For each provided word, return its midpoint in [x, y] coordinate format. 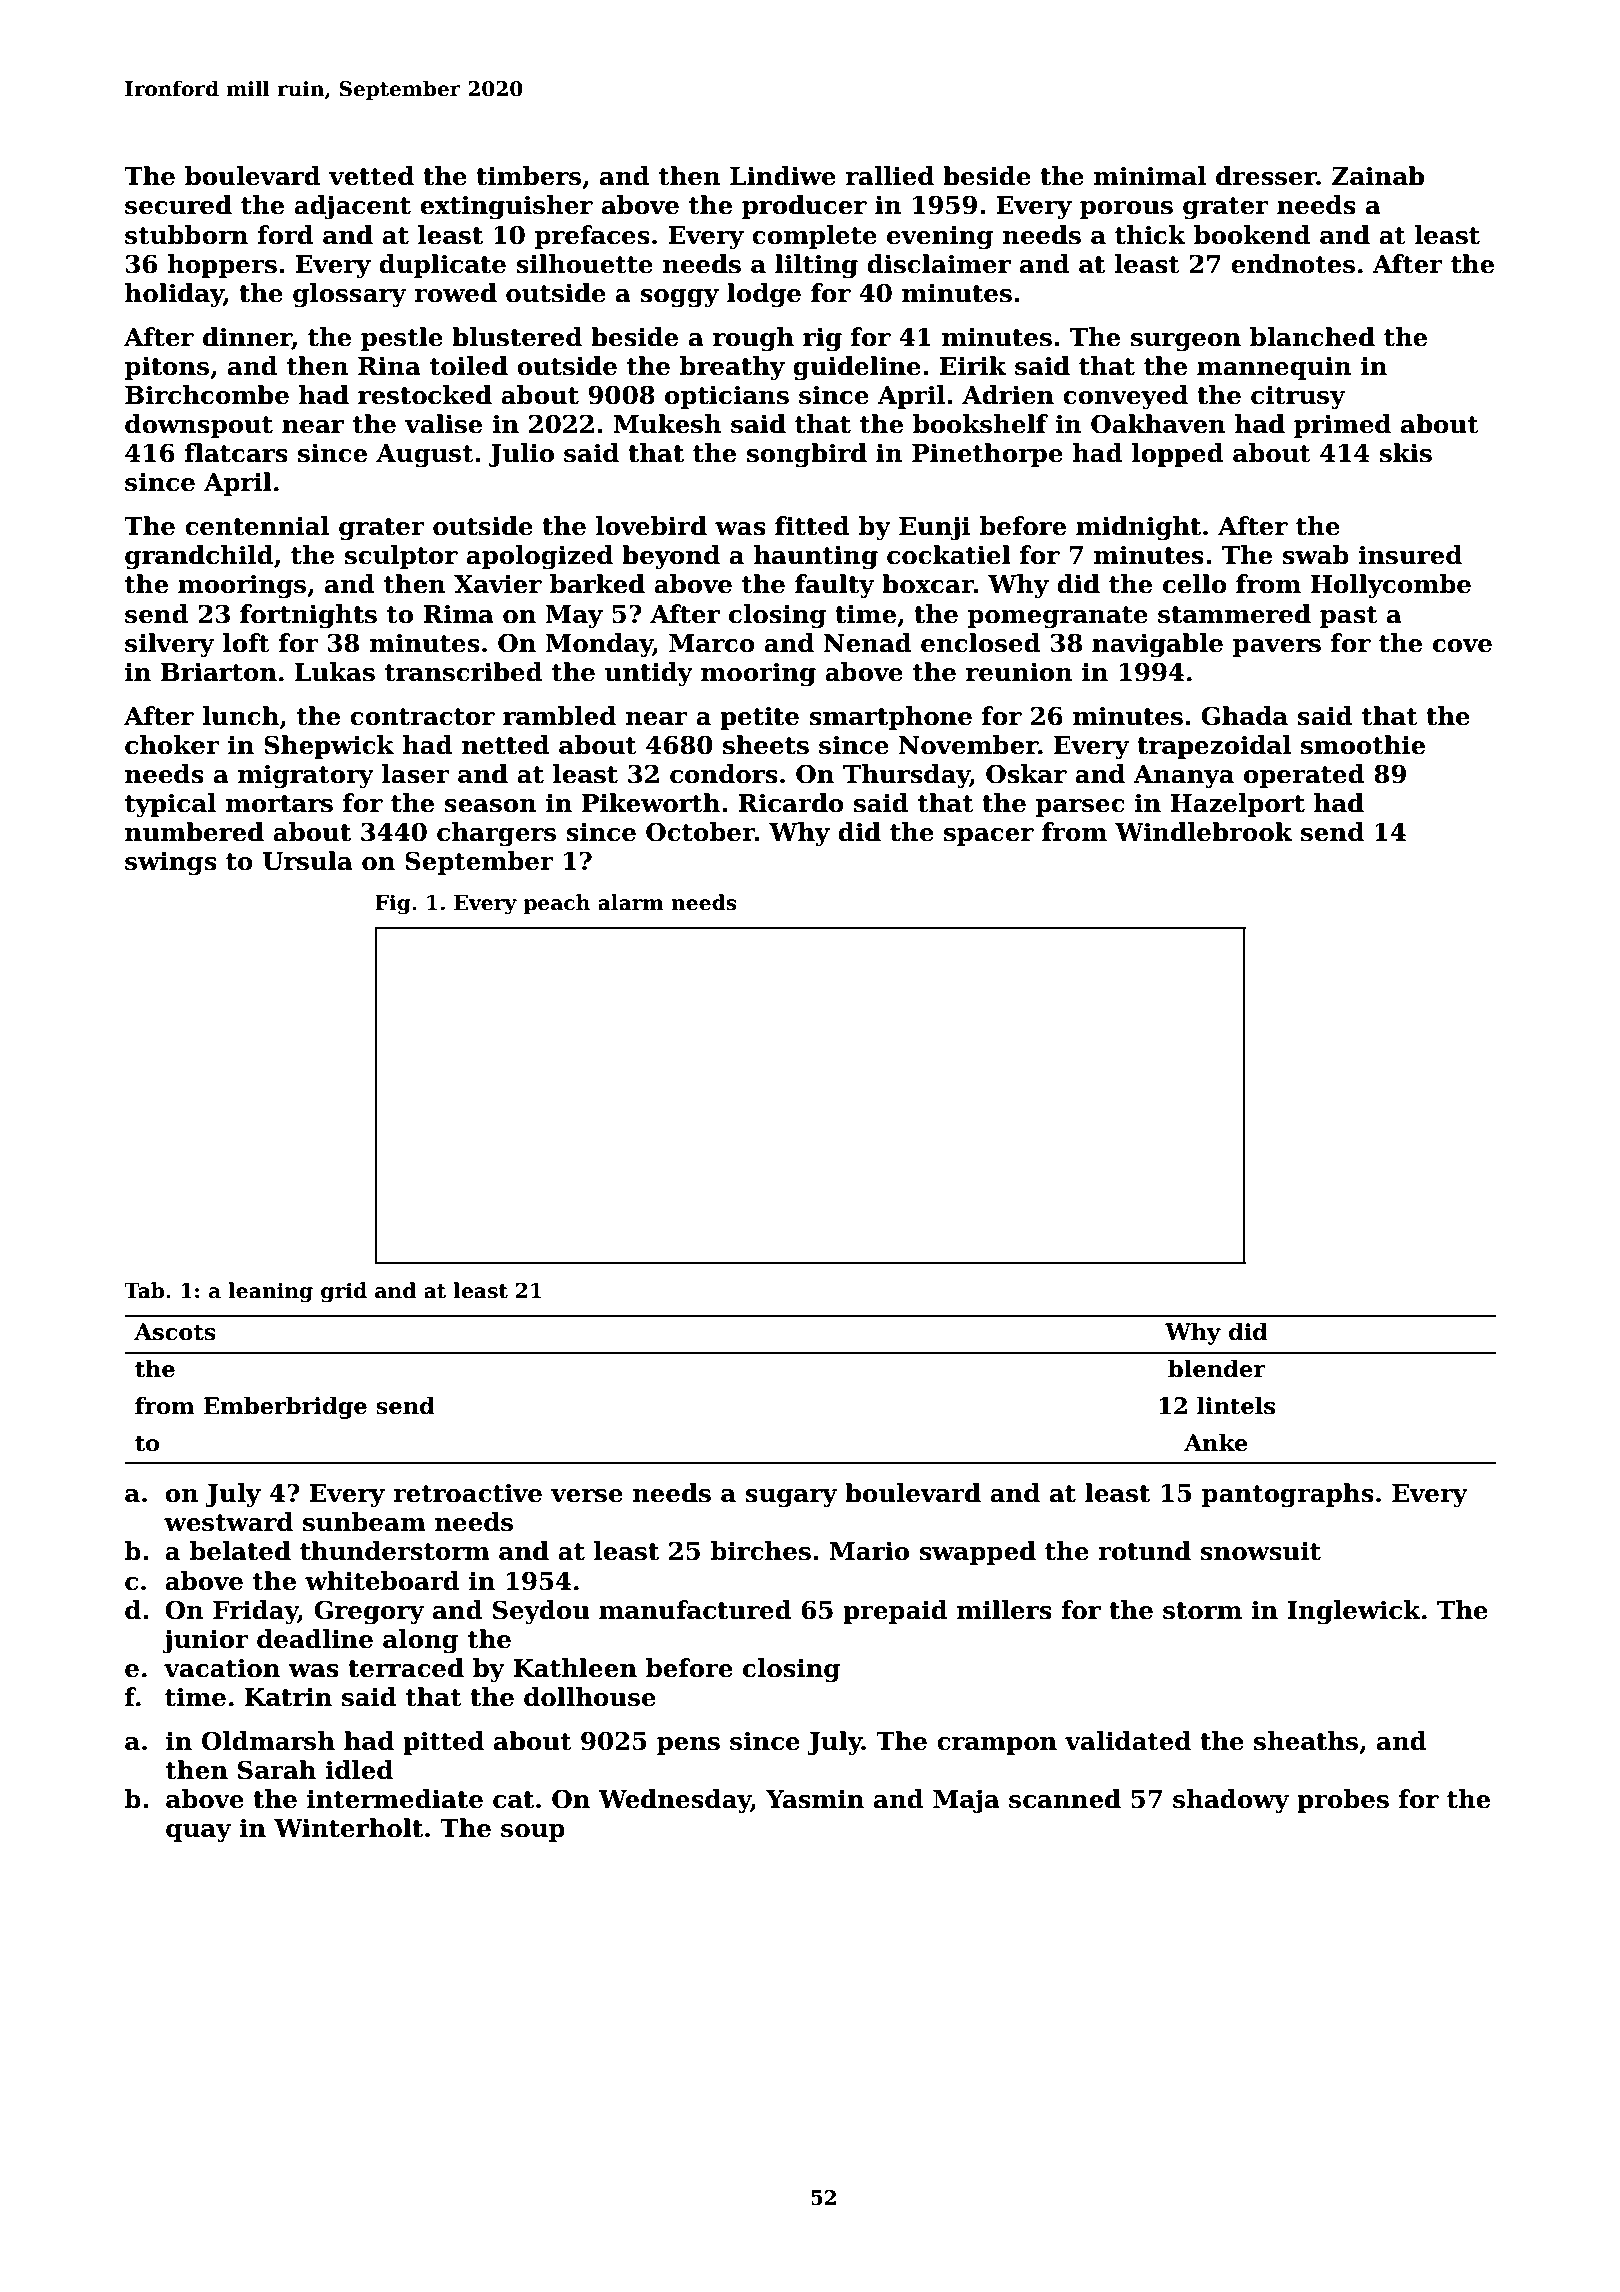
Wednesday [674, 1801]
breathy [732, 368]
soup [533, 1833]
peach [556, 904]
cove [1462, 646]
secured [178, 205]
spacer [989, 837]
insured [1410, 555]
